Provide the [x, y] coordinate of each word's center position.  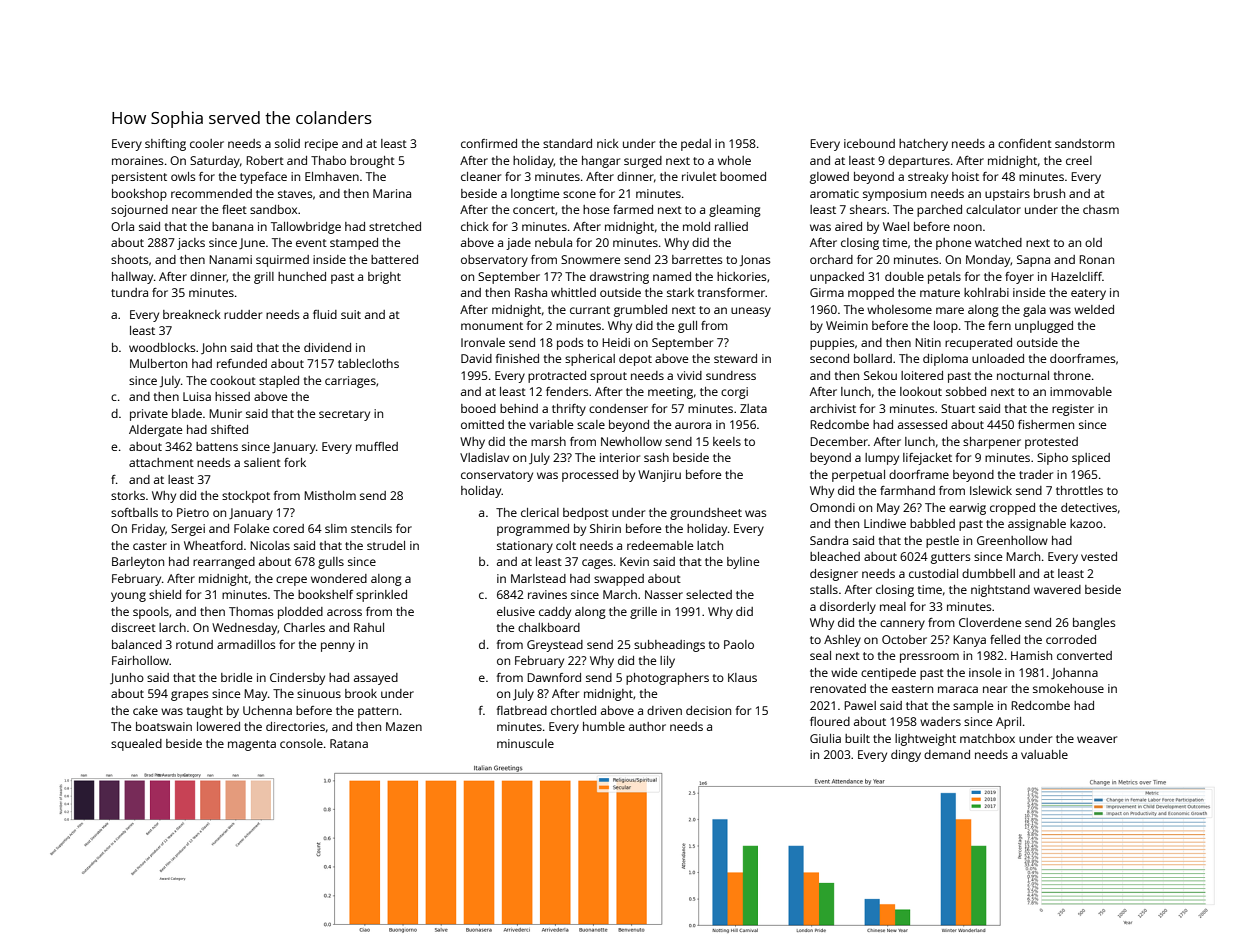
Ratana [349, 743]
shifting [165, 145]
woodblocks [162, 347]
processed [590, 476]
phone [953, 244]
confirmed [489, 143]
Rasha [531, 292]
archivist [833, 408]
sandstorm [1085, 143]
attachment [161, 462]
